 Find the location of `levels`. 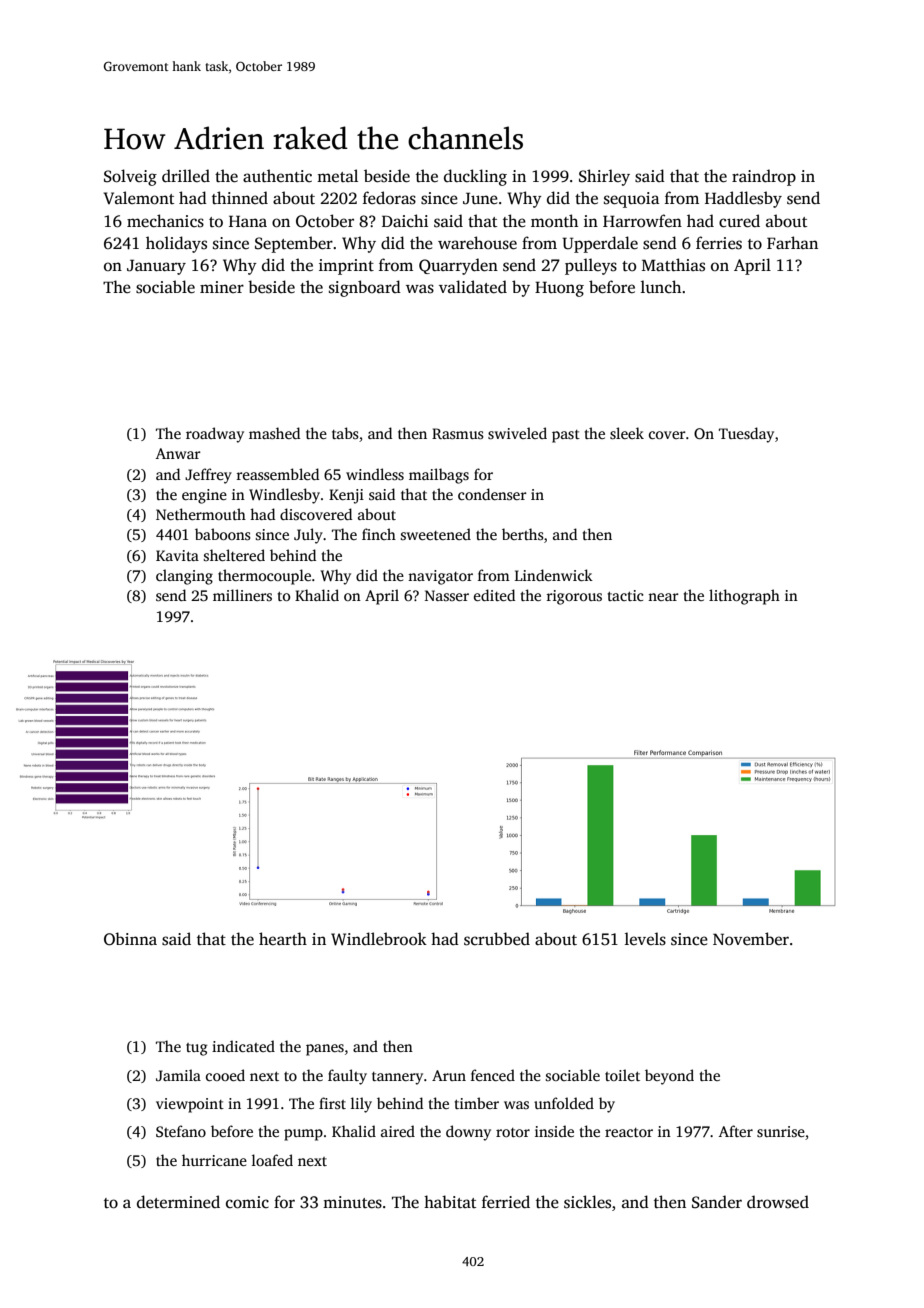

levels is located at coordinates (645, 939).
